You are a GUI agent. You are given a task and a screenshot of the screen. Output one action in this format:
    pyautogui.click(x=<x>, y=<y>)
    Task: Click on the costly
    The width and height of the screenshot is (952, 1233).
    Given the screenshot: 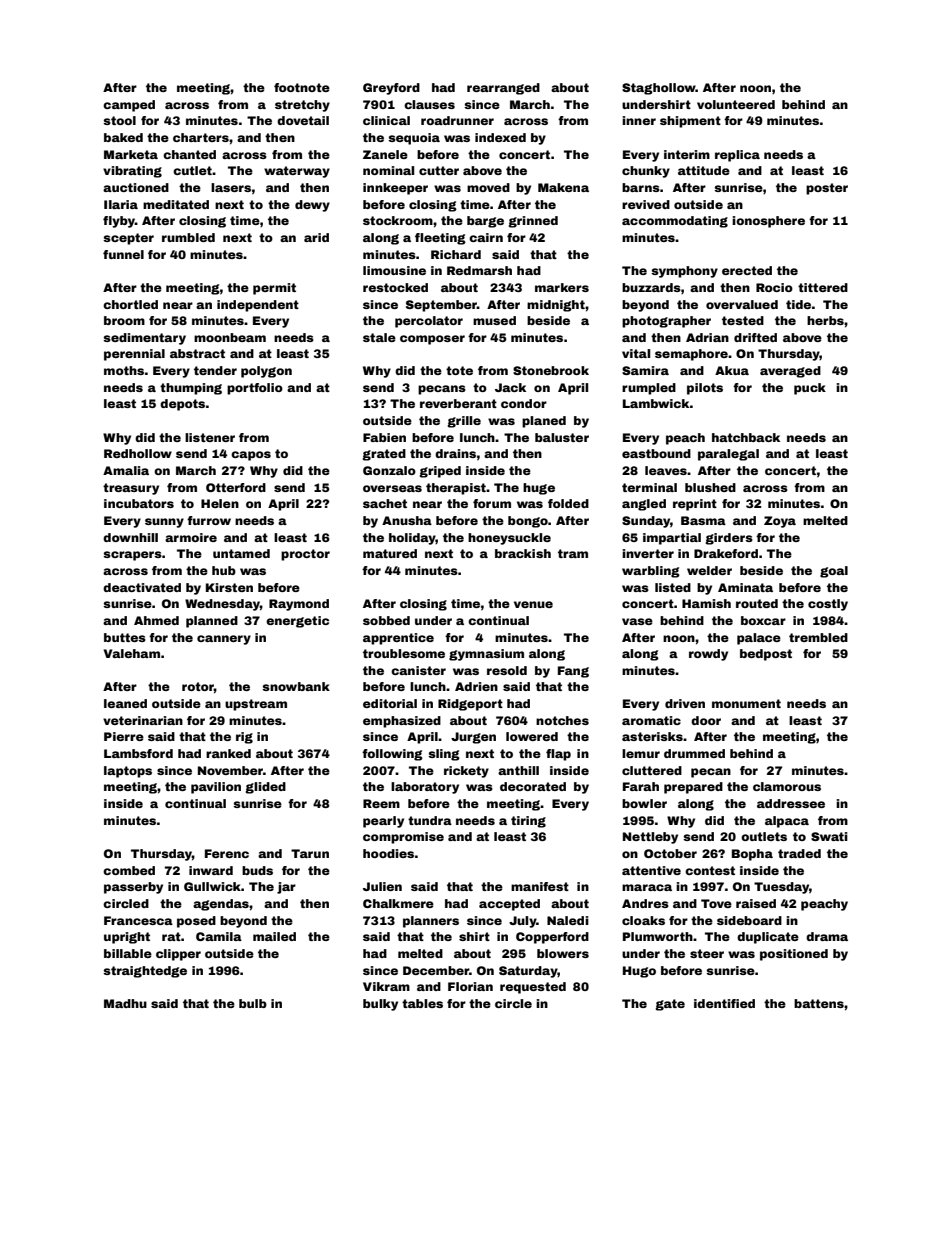 What is the action you would take?
    pyautogui.click(x=828, y=605)
